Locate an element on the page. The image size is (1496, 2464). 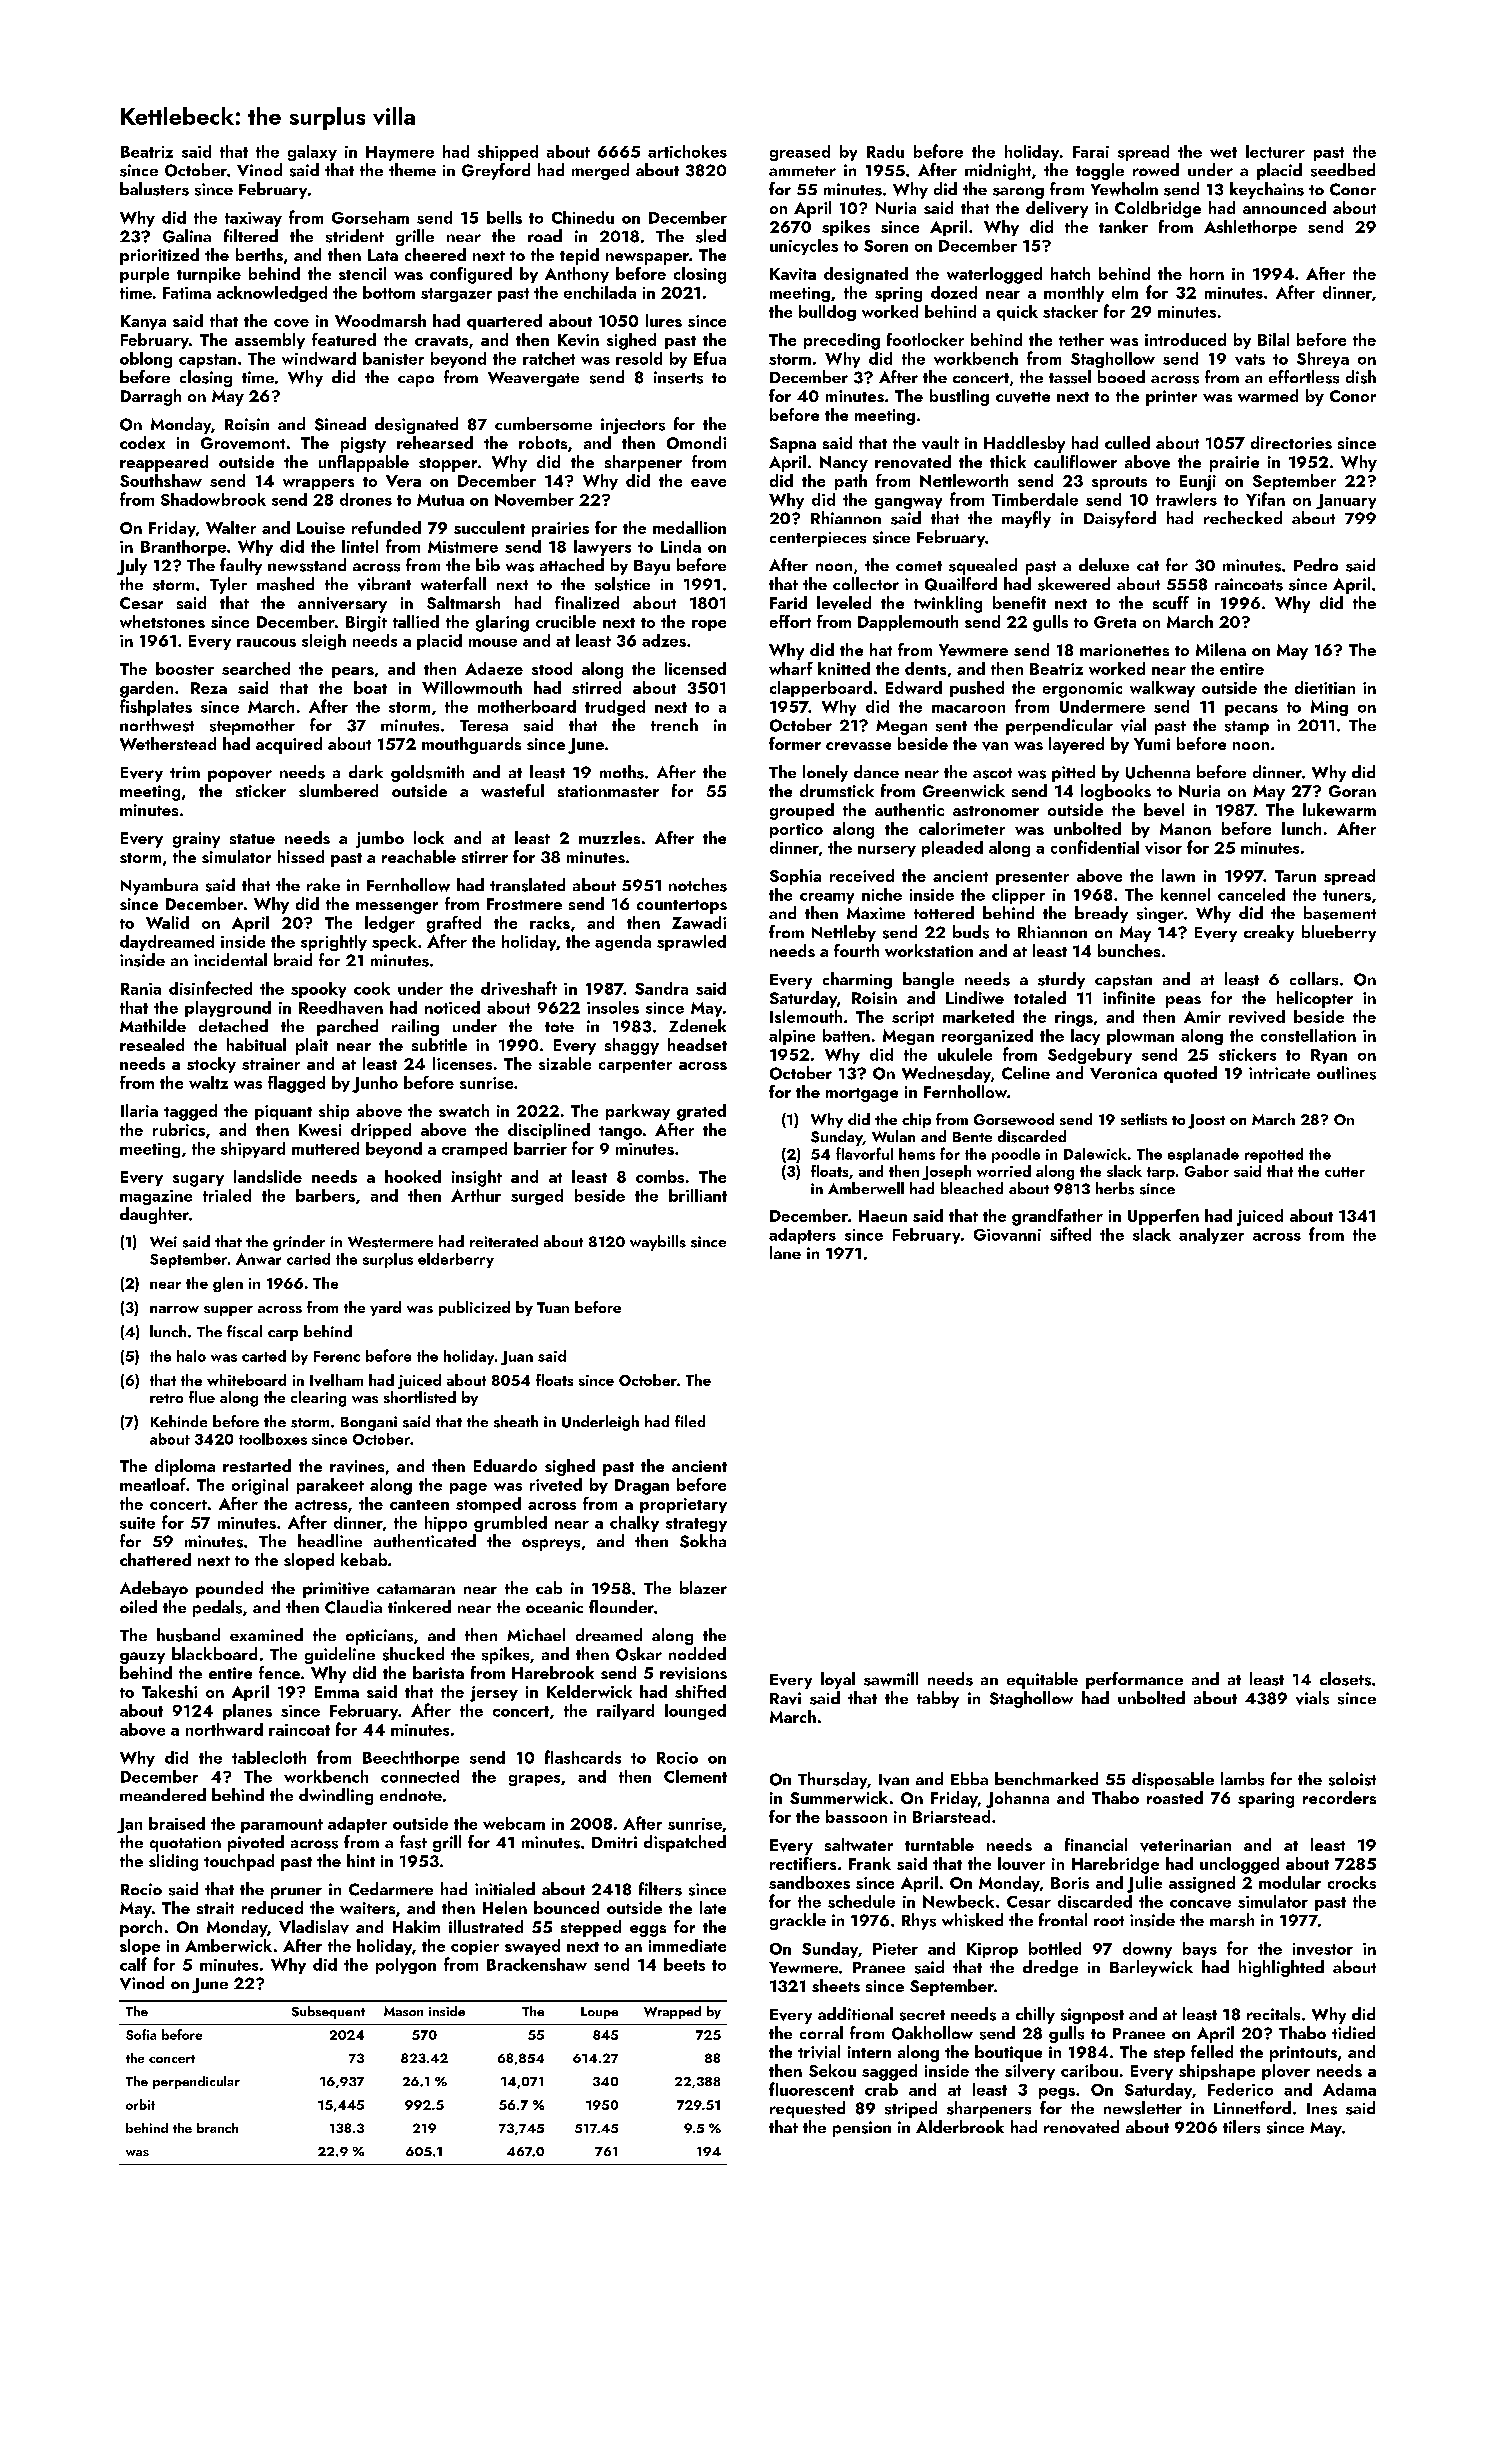
seedbed is located at coordinates (1343, 170).
